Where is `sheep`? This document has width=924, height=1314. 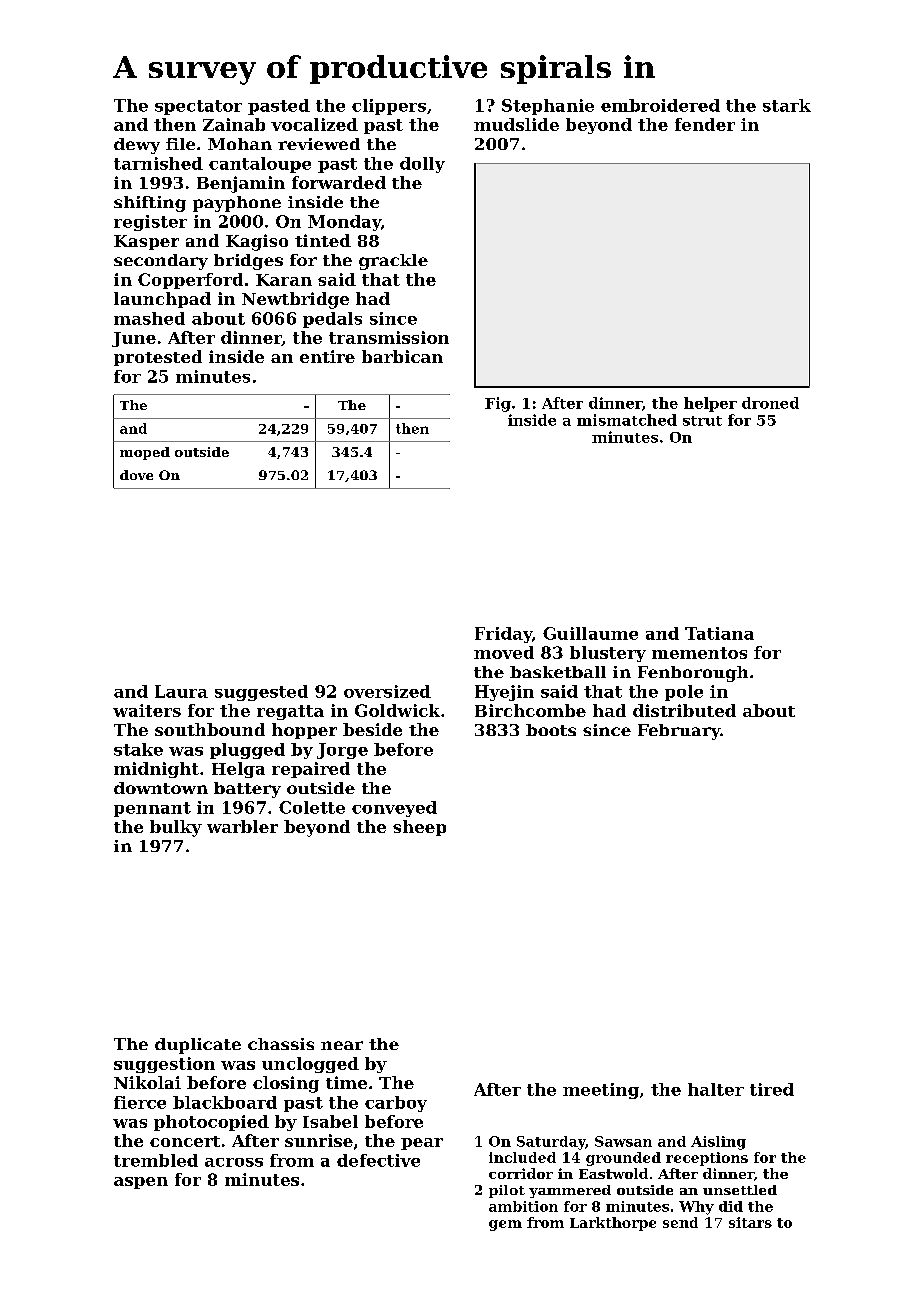
sheep is located at coordinates (419, 828).
